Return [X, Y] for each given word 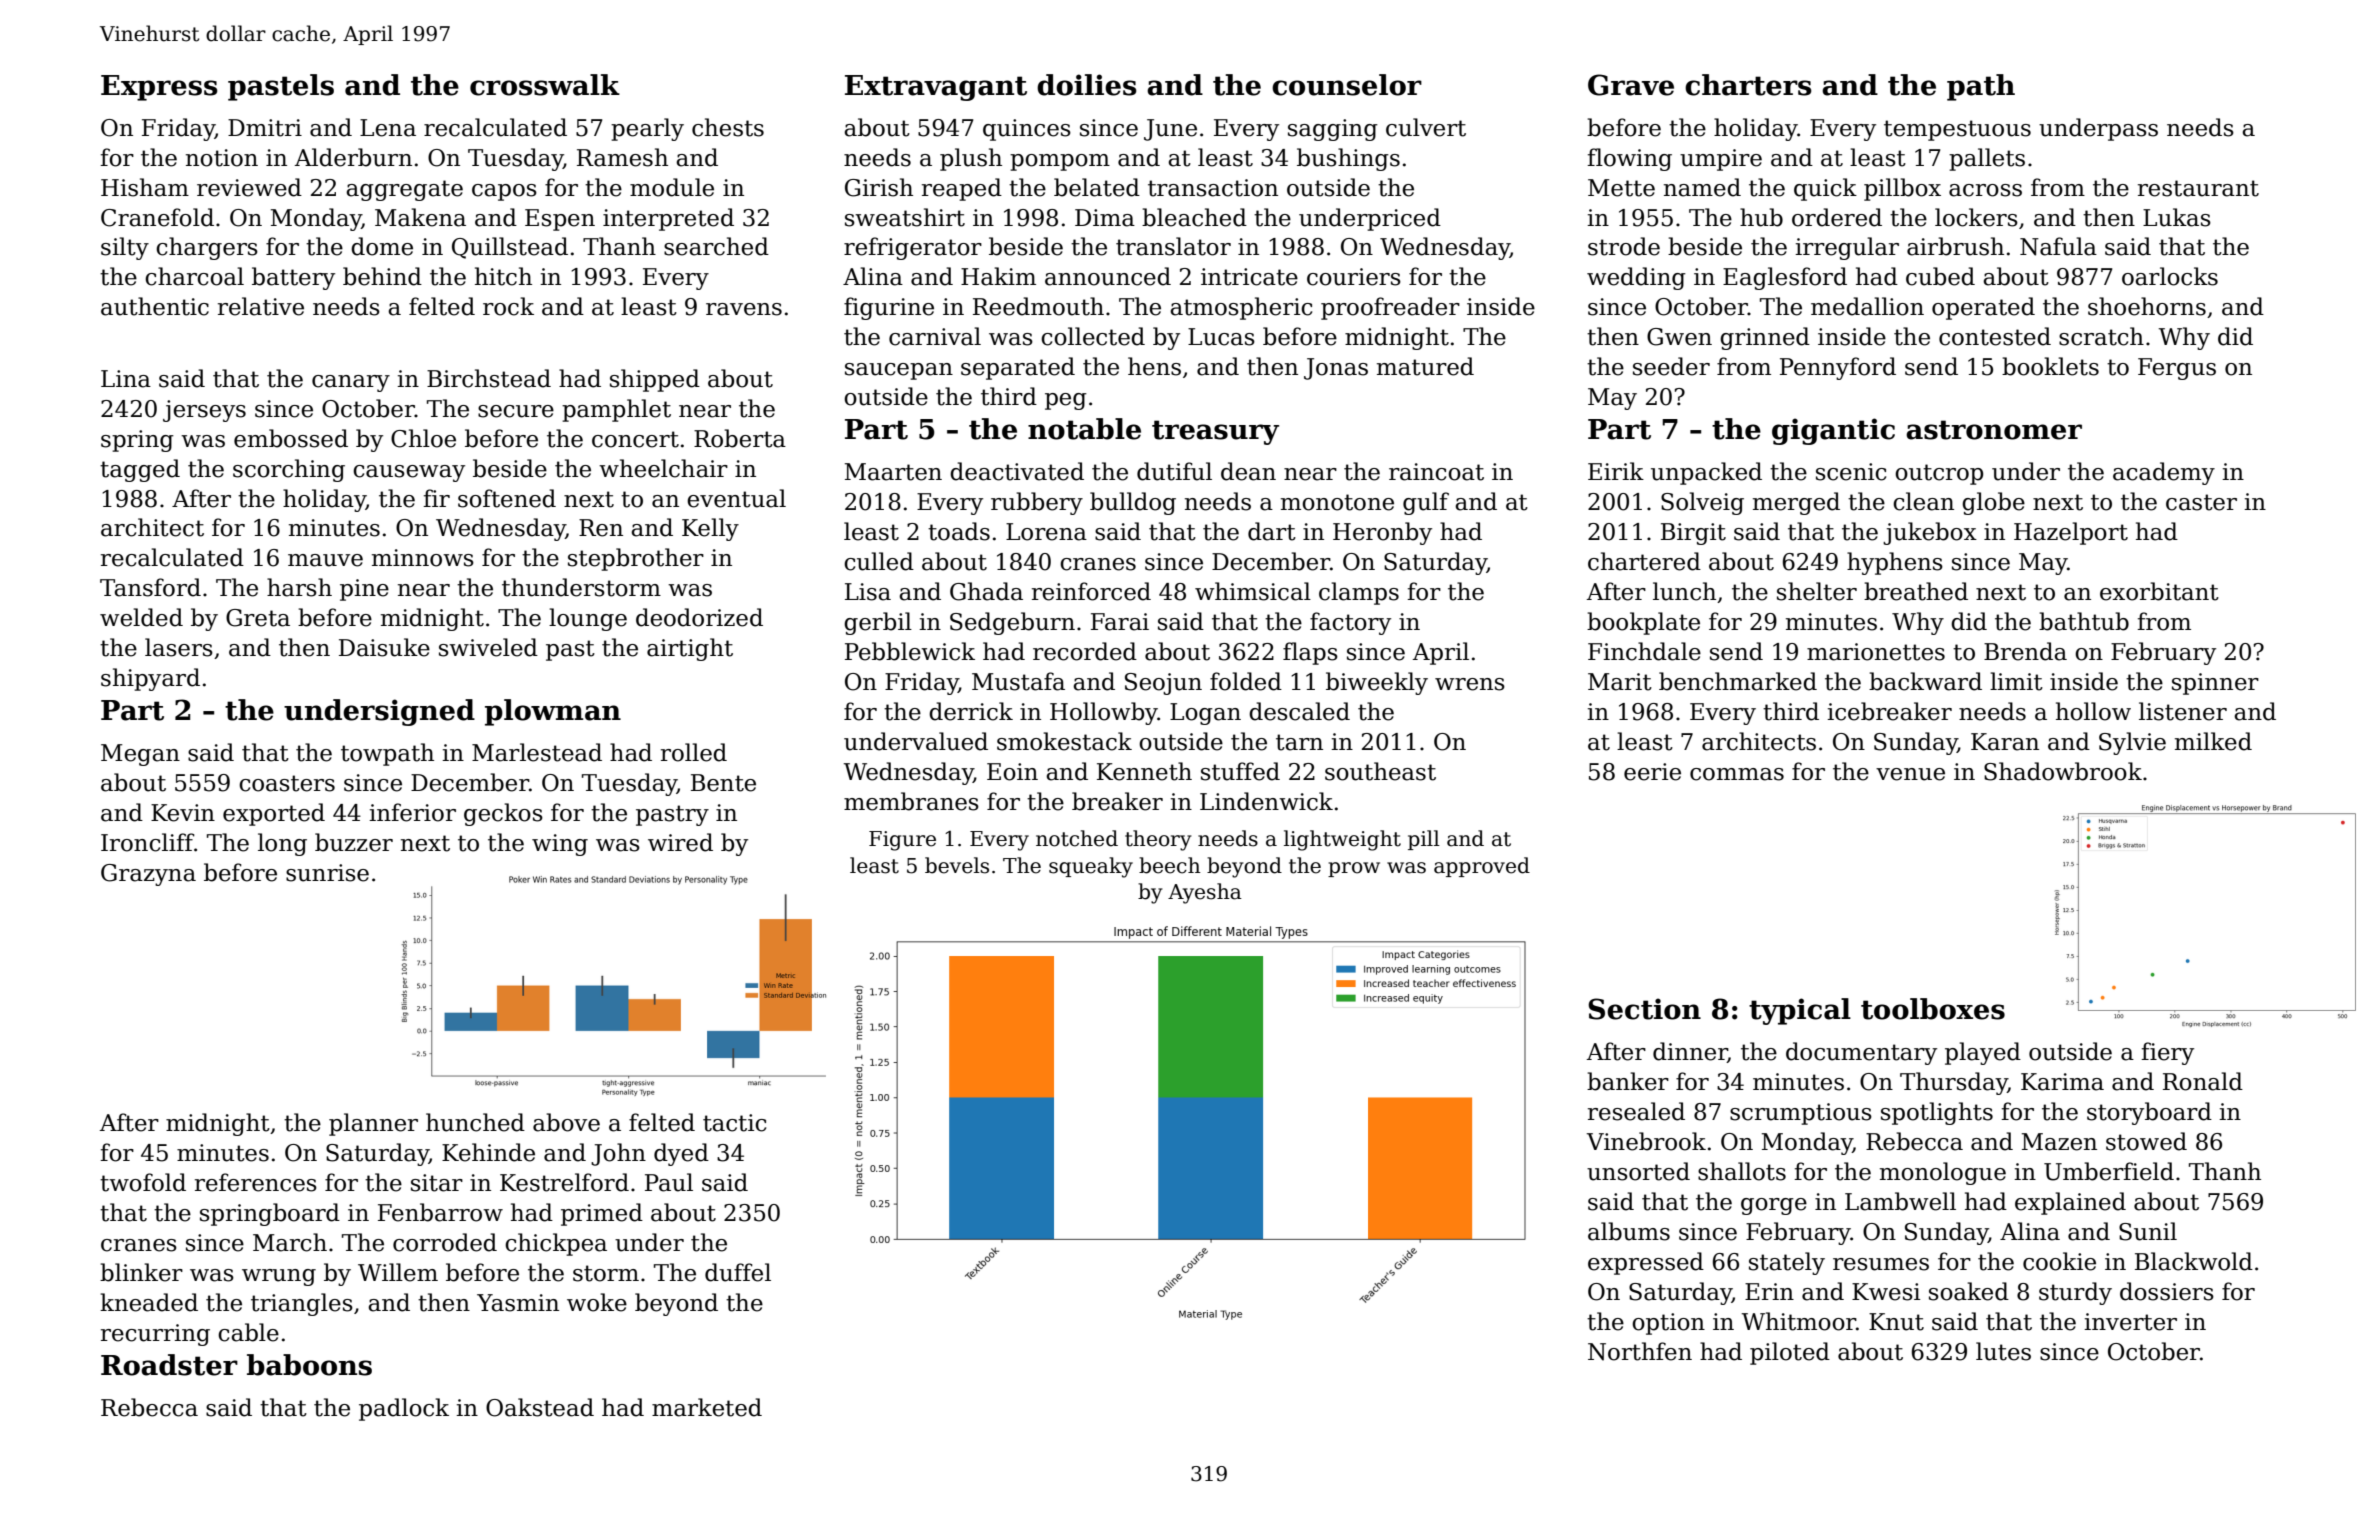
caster [2201, 502]
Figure [902, 841]
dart [1272, 531]
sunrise [327, 873]
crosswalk [545, 85]
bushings [1348, 159]
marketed [707, 1407]
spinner [2215, 684]
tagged [140, 470]
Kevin [183, 813]
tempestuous [1957, 130]
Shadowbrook [2063, 771]
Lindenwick [1266, 801]
